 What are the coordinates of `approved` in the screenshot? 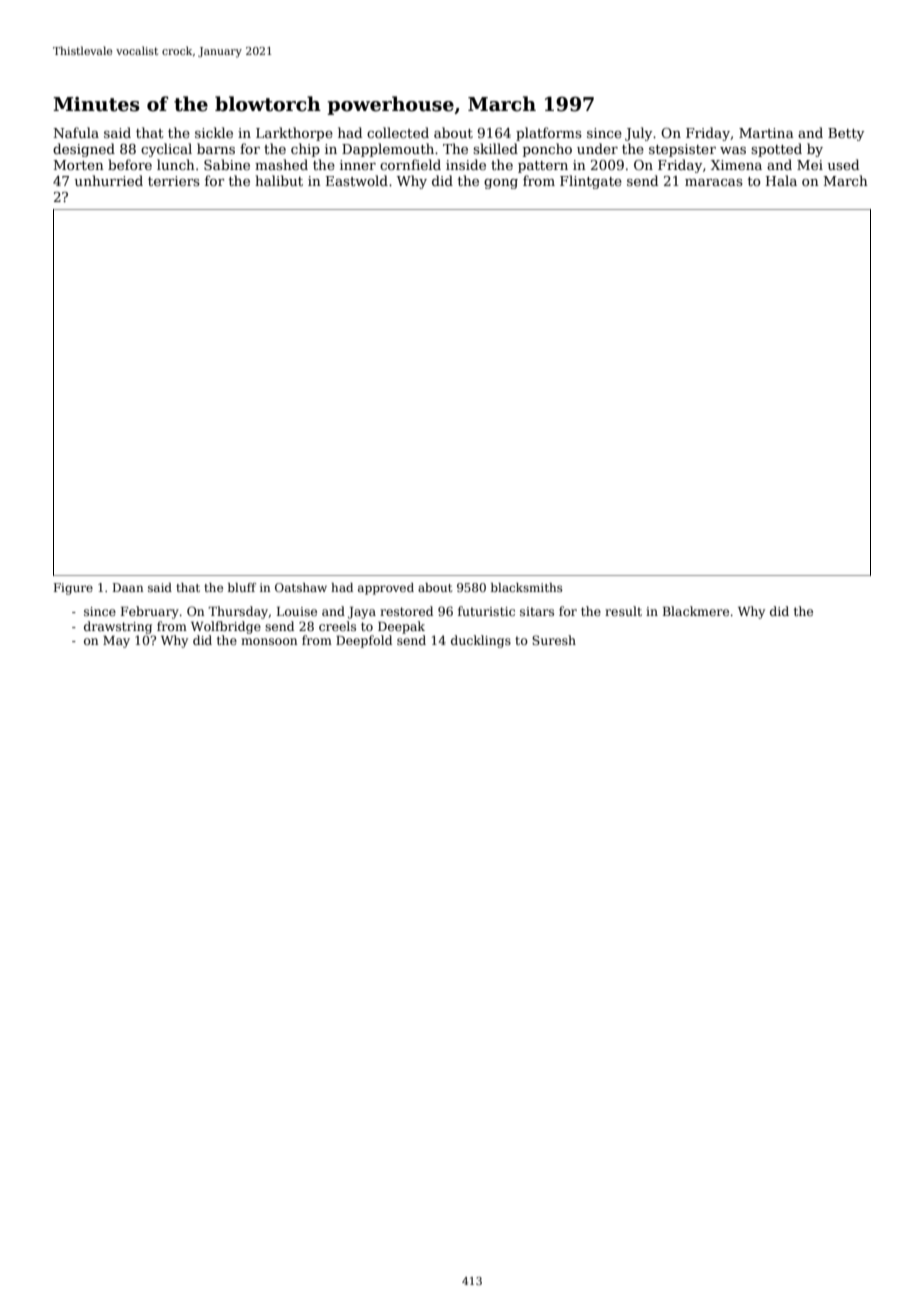 It's located at (386, 589).
